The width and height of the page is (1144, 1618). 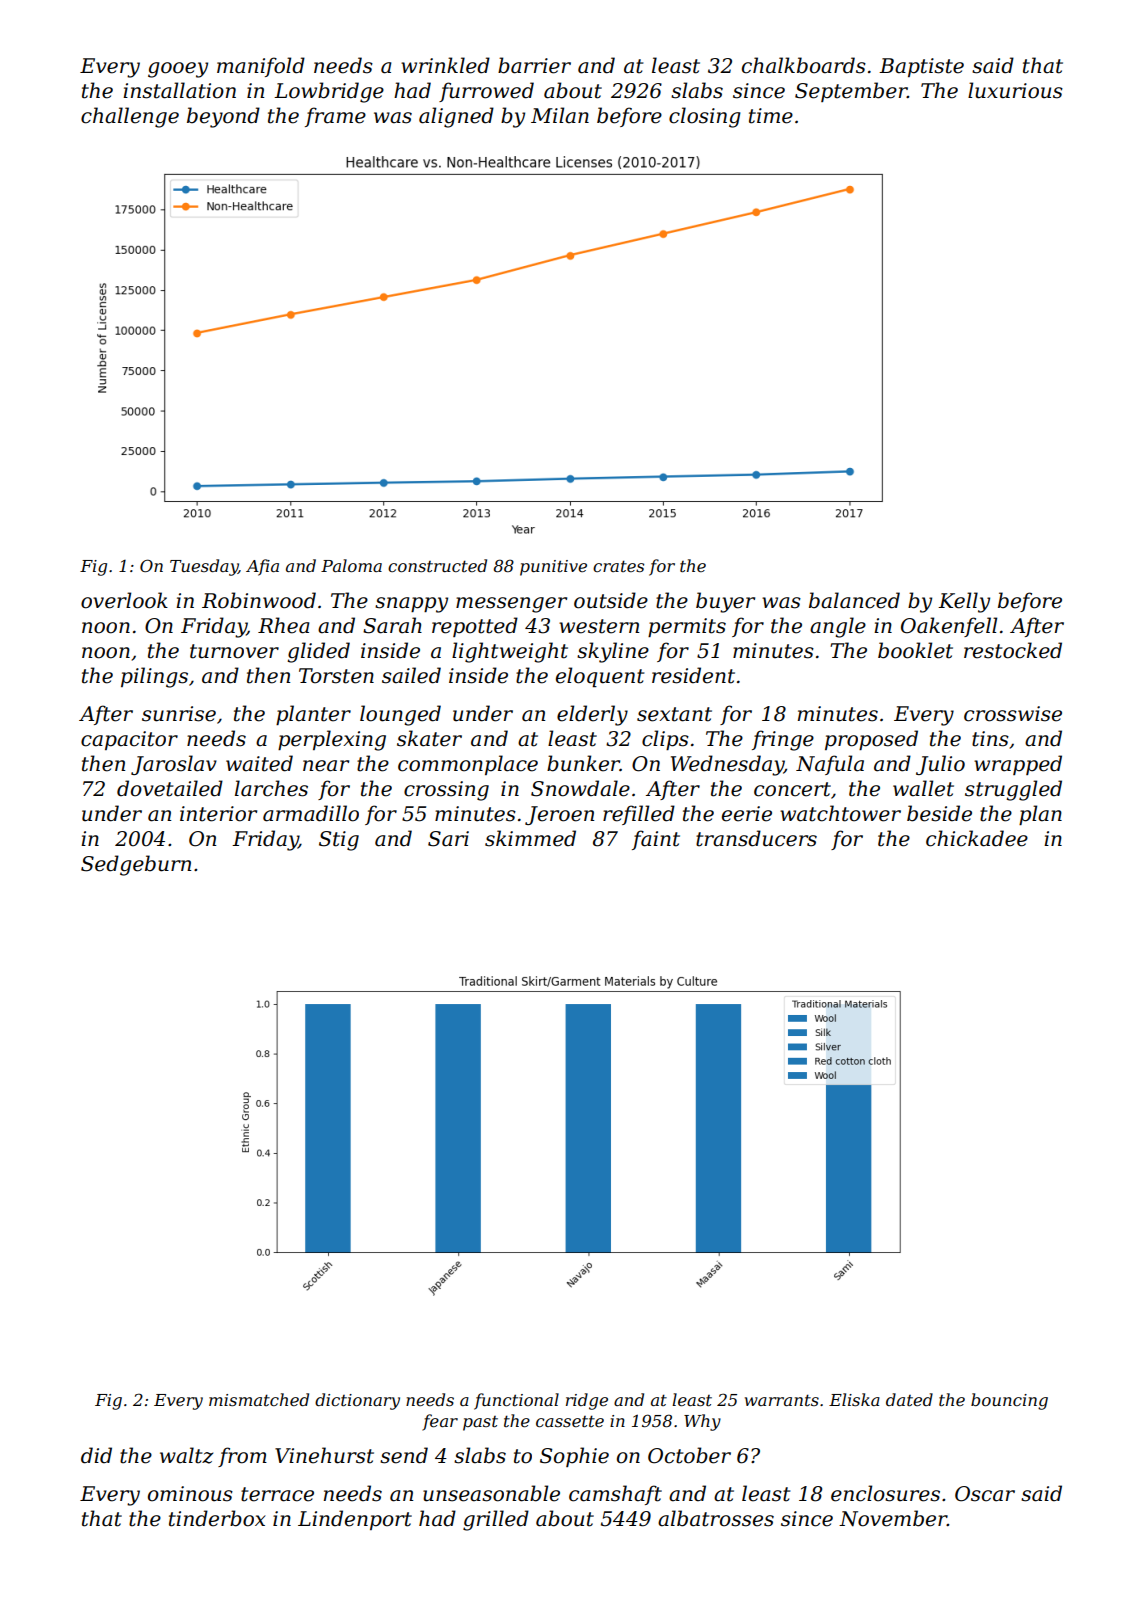 What do you see at coordinates (553, 568) in the page?
I see `punitive` at bounding box center [553, 568].
